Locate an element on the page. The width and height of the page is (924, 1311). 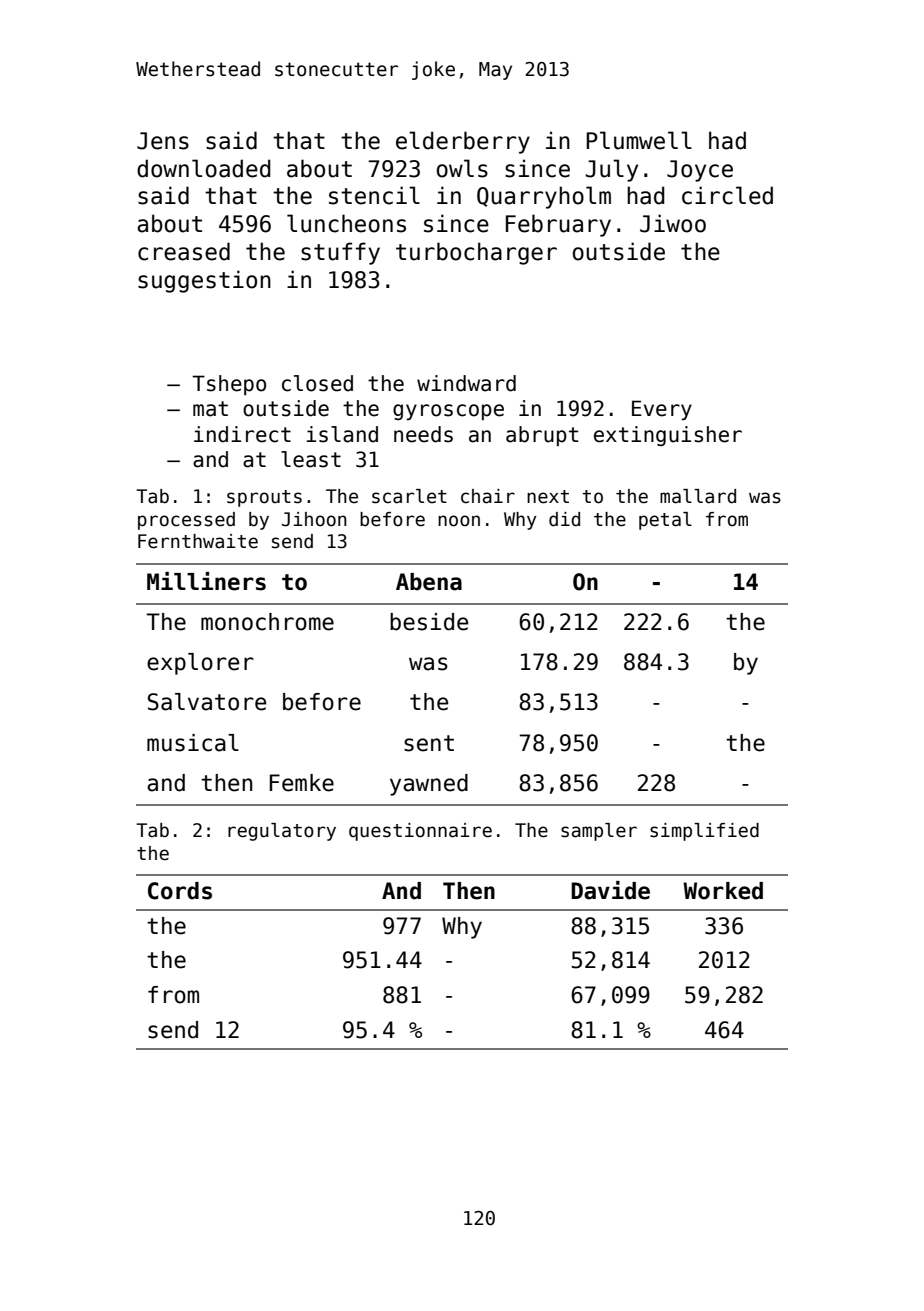
Davide is located at coordinates (610, 890).
